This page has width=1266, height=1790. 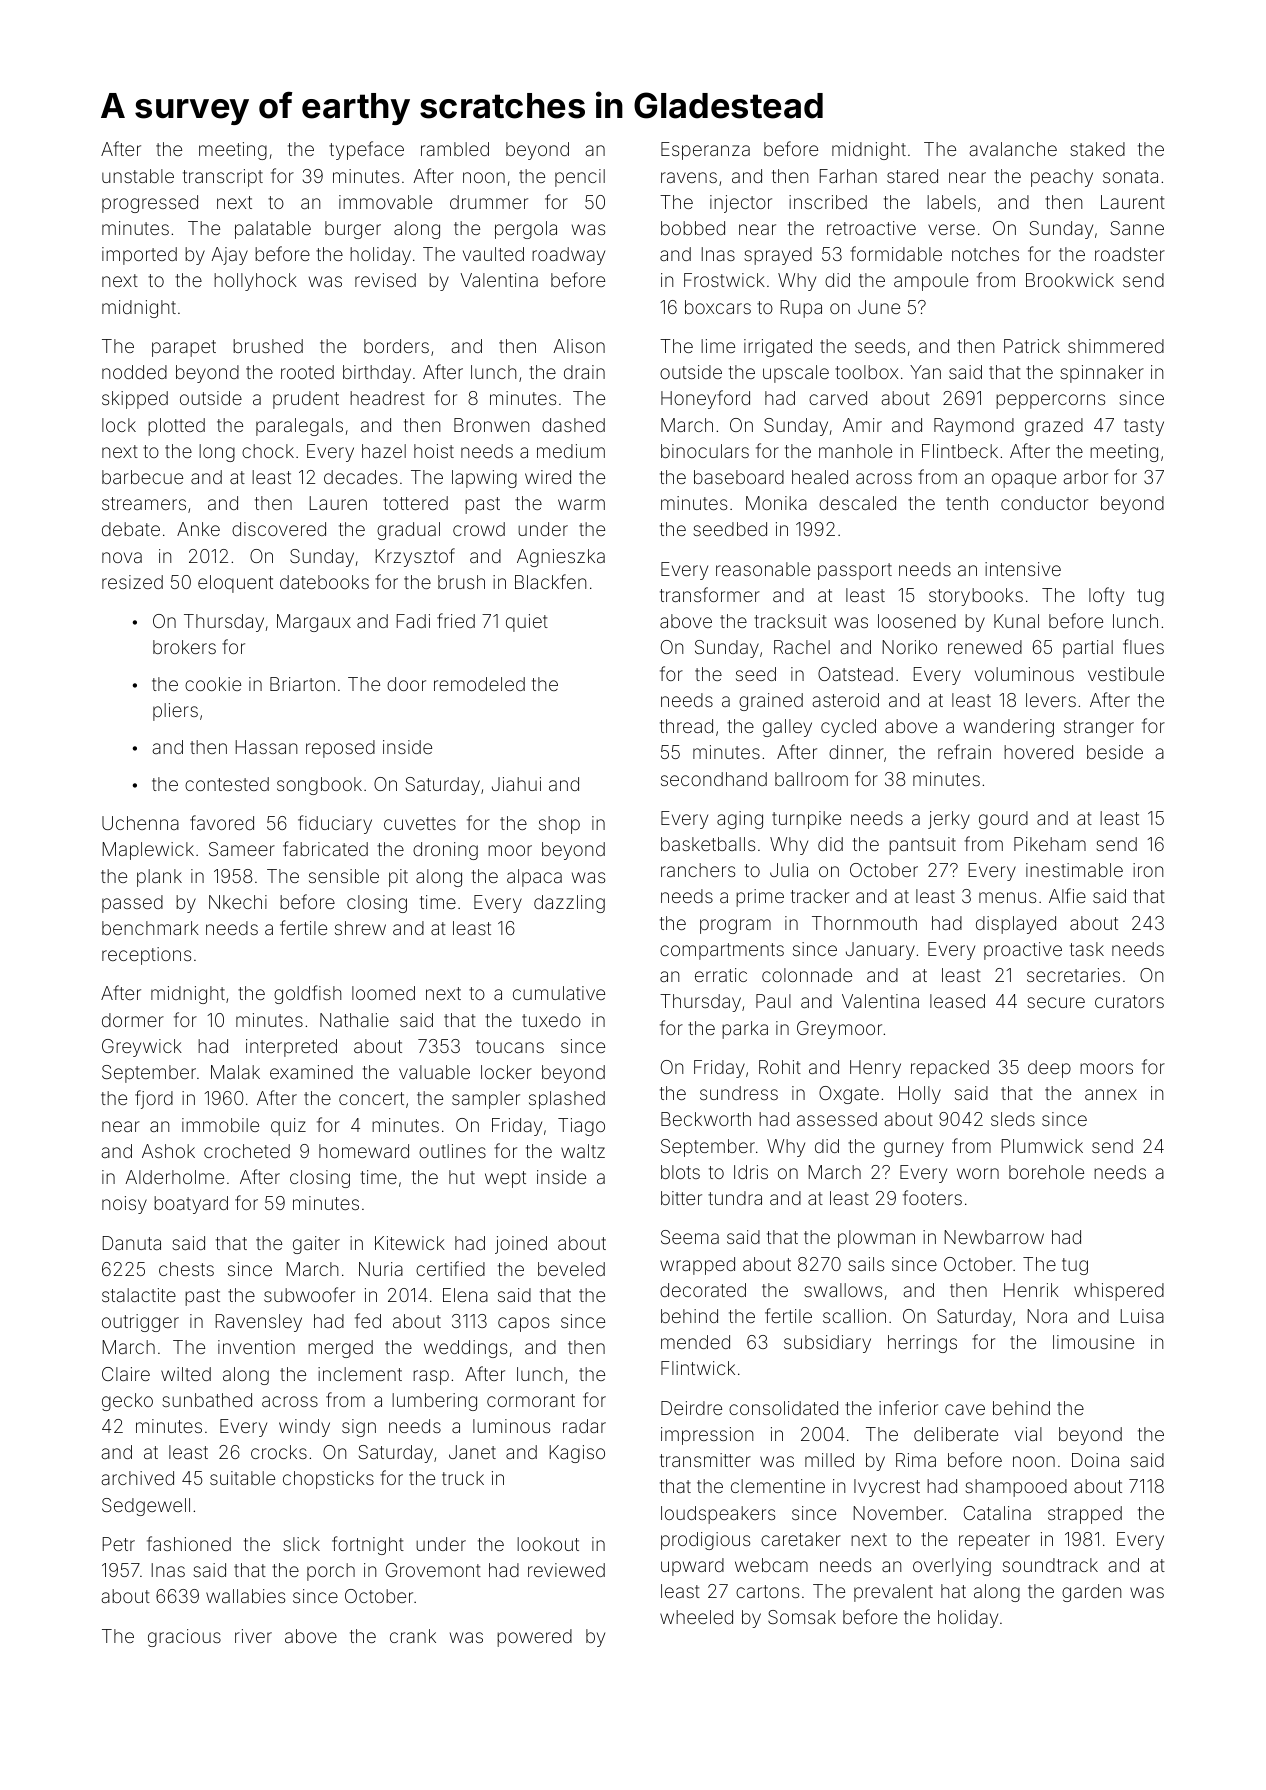 I want to click on basketballs, so click(x=708, y=844).
